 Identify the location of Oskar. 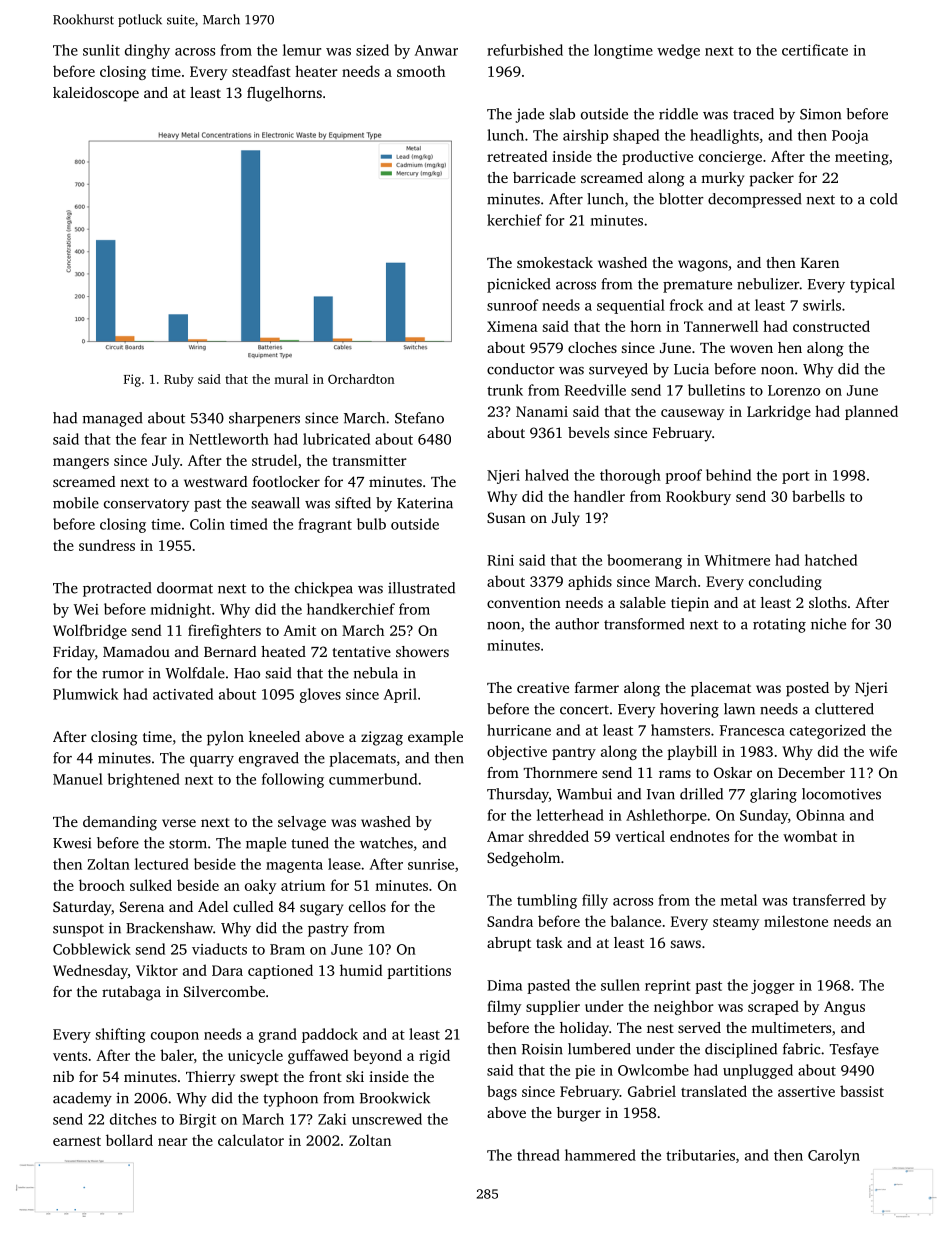
(733, 772).
